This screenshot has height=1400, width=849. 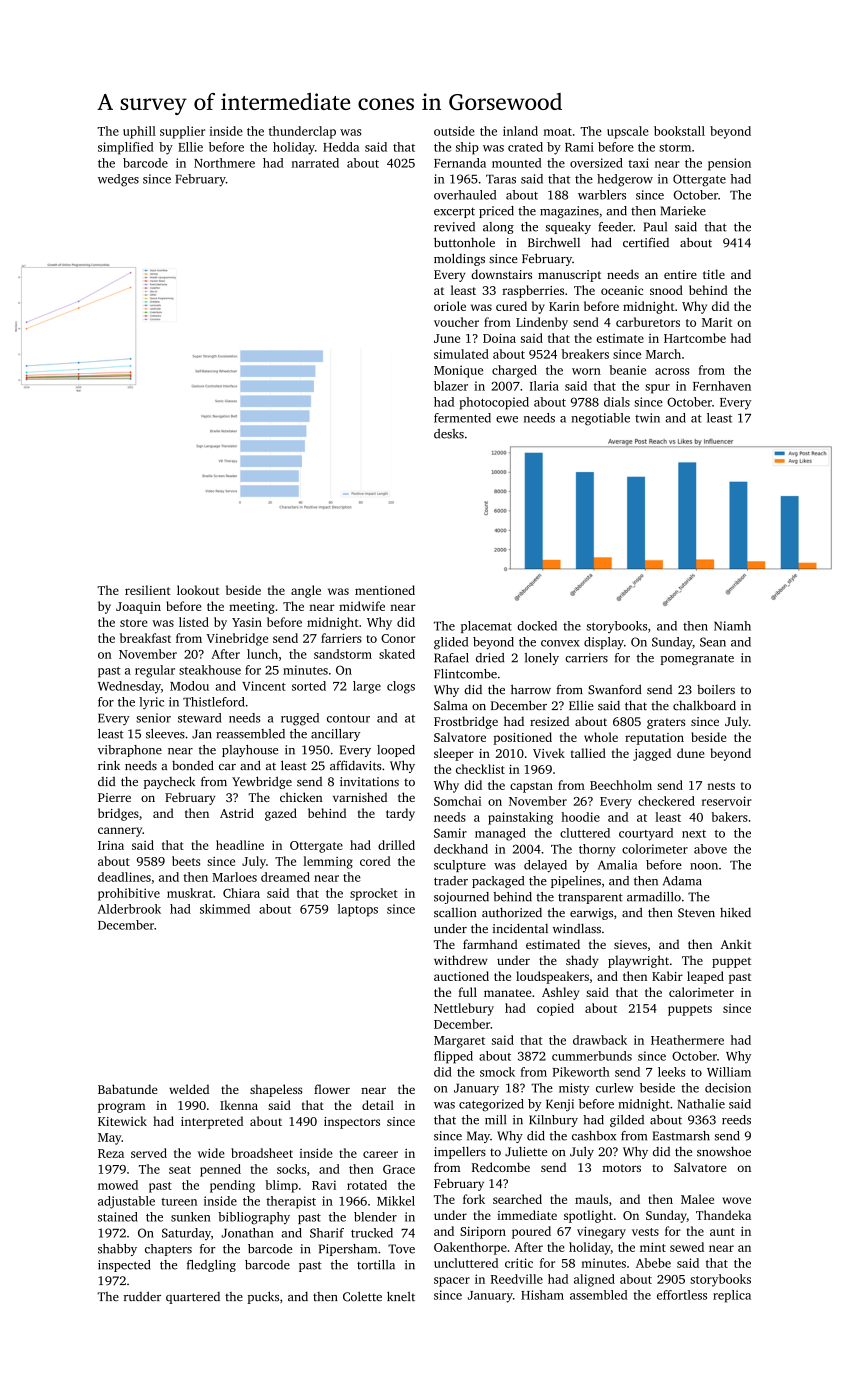 What do you see at coordinates (721, 786) in the screenshot?
I see `nests` at bounding box center [721, 786].
